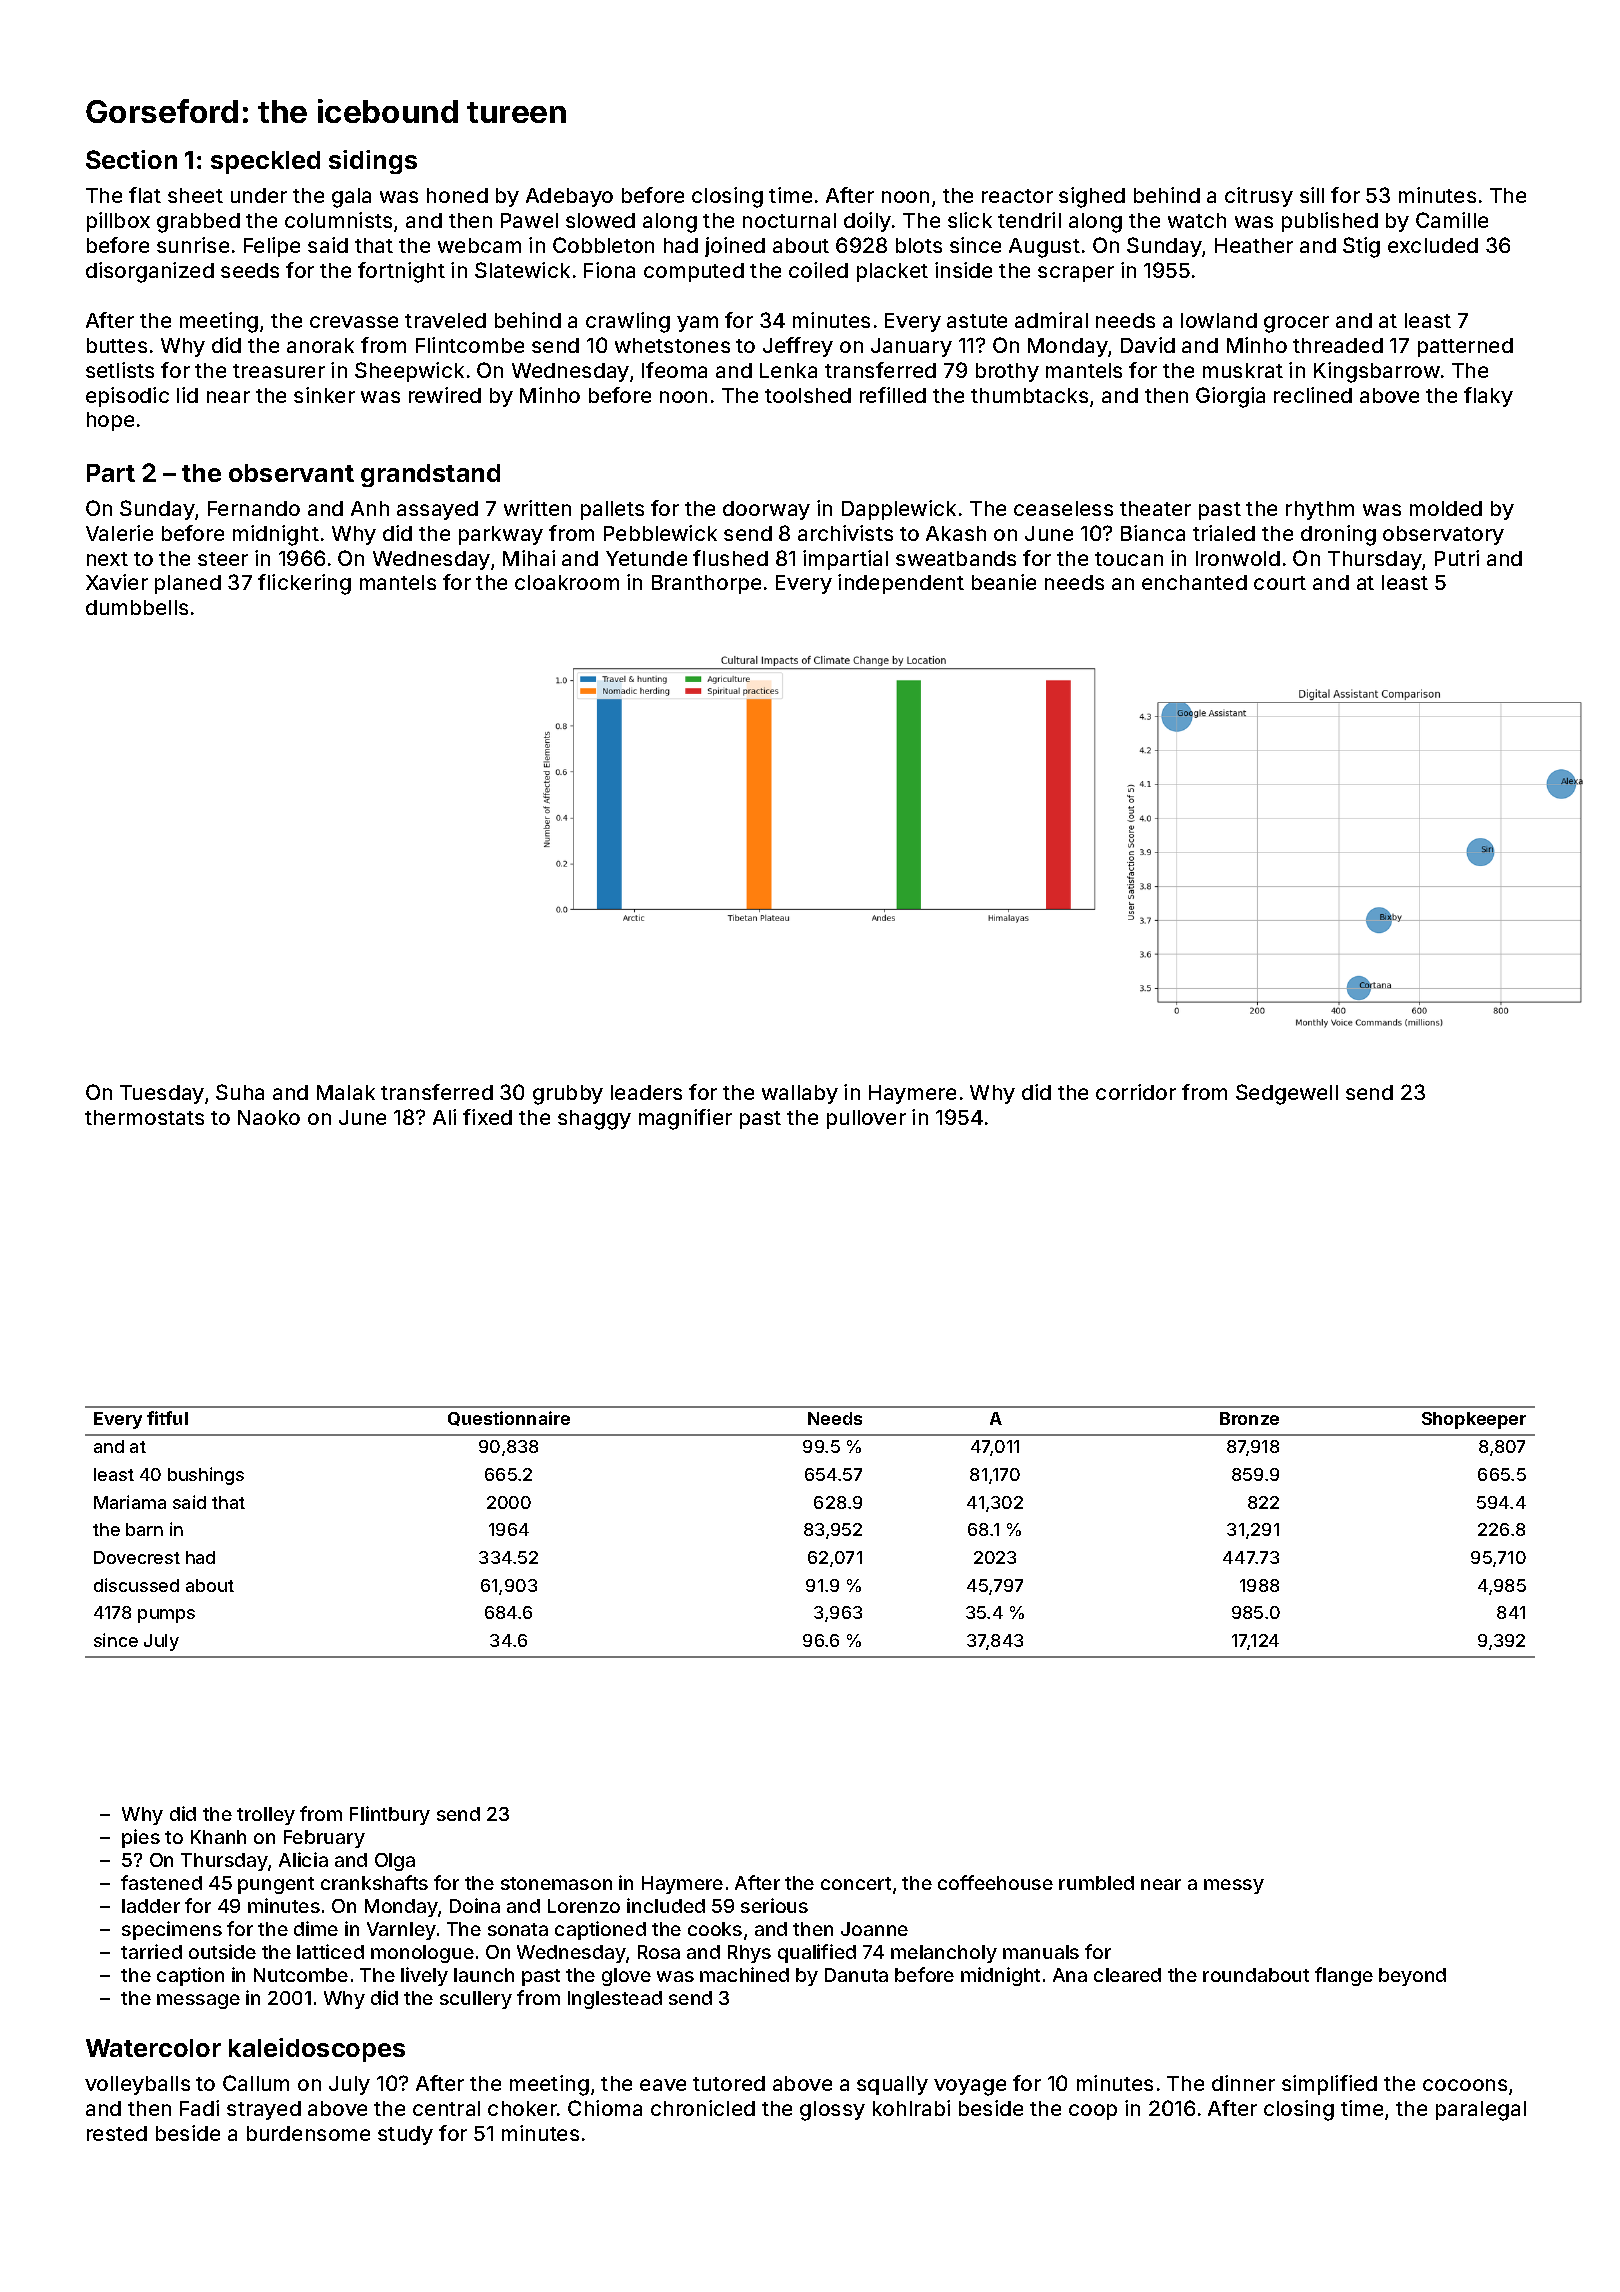 This screenshot has height=2292, width=1620. What do you see at coordinates (584, 1906) in the screenshot?
I see `Lorenzo` at bounding box center [584, 1906].
